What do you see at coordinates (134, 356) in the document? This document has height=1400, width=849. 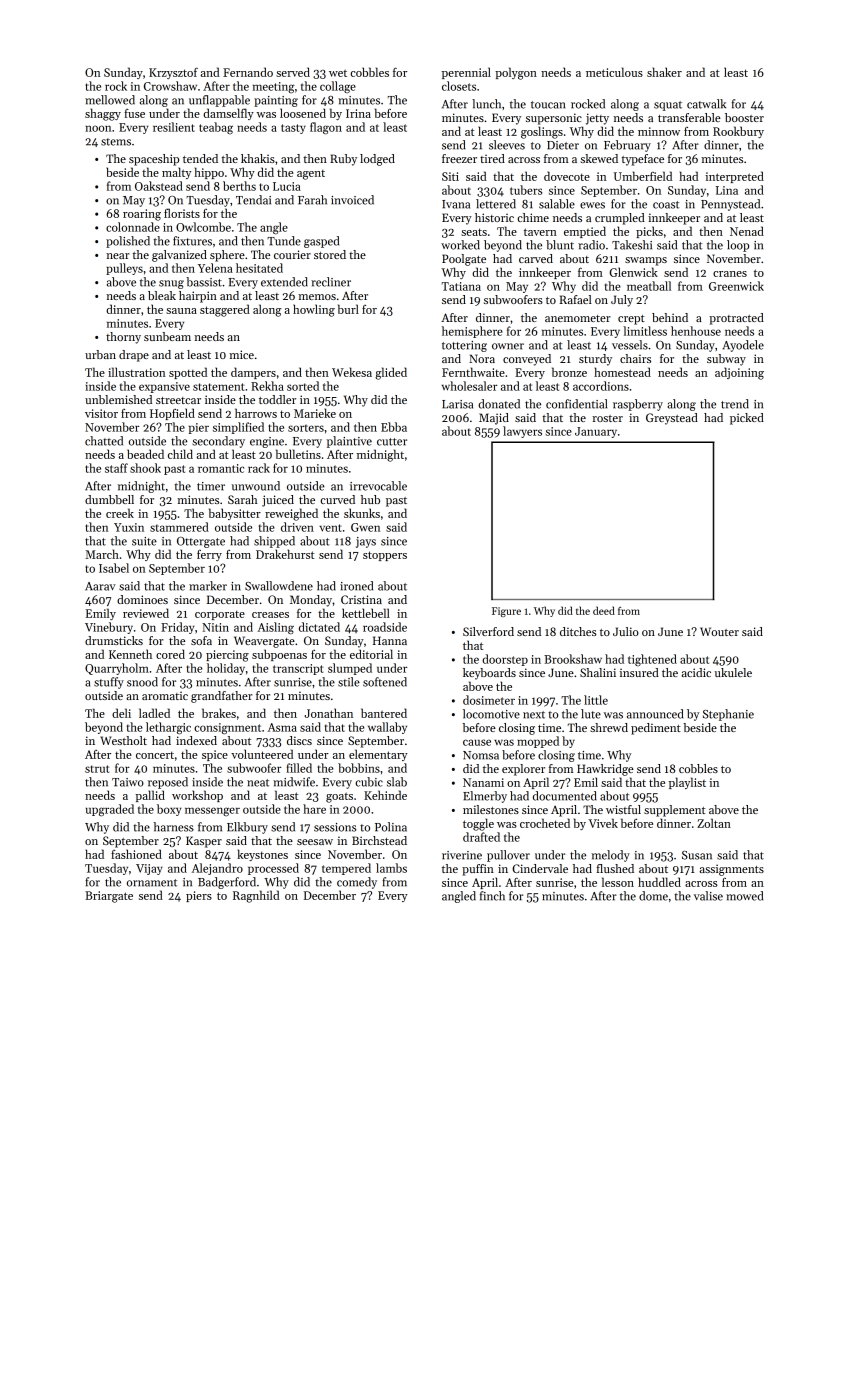 I see `drape` at bounding box center [134, 356].
